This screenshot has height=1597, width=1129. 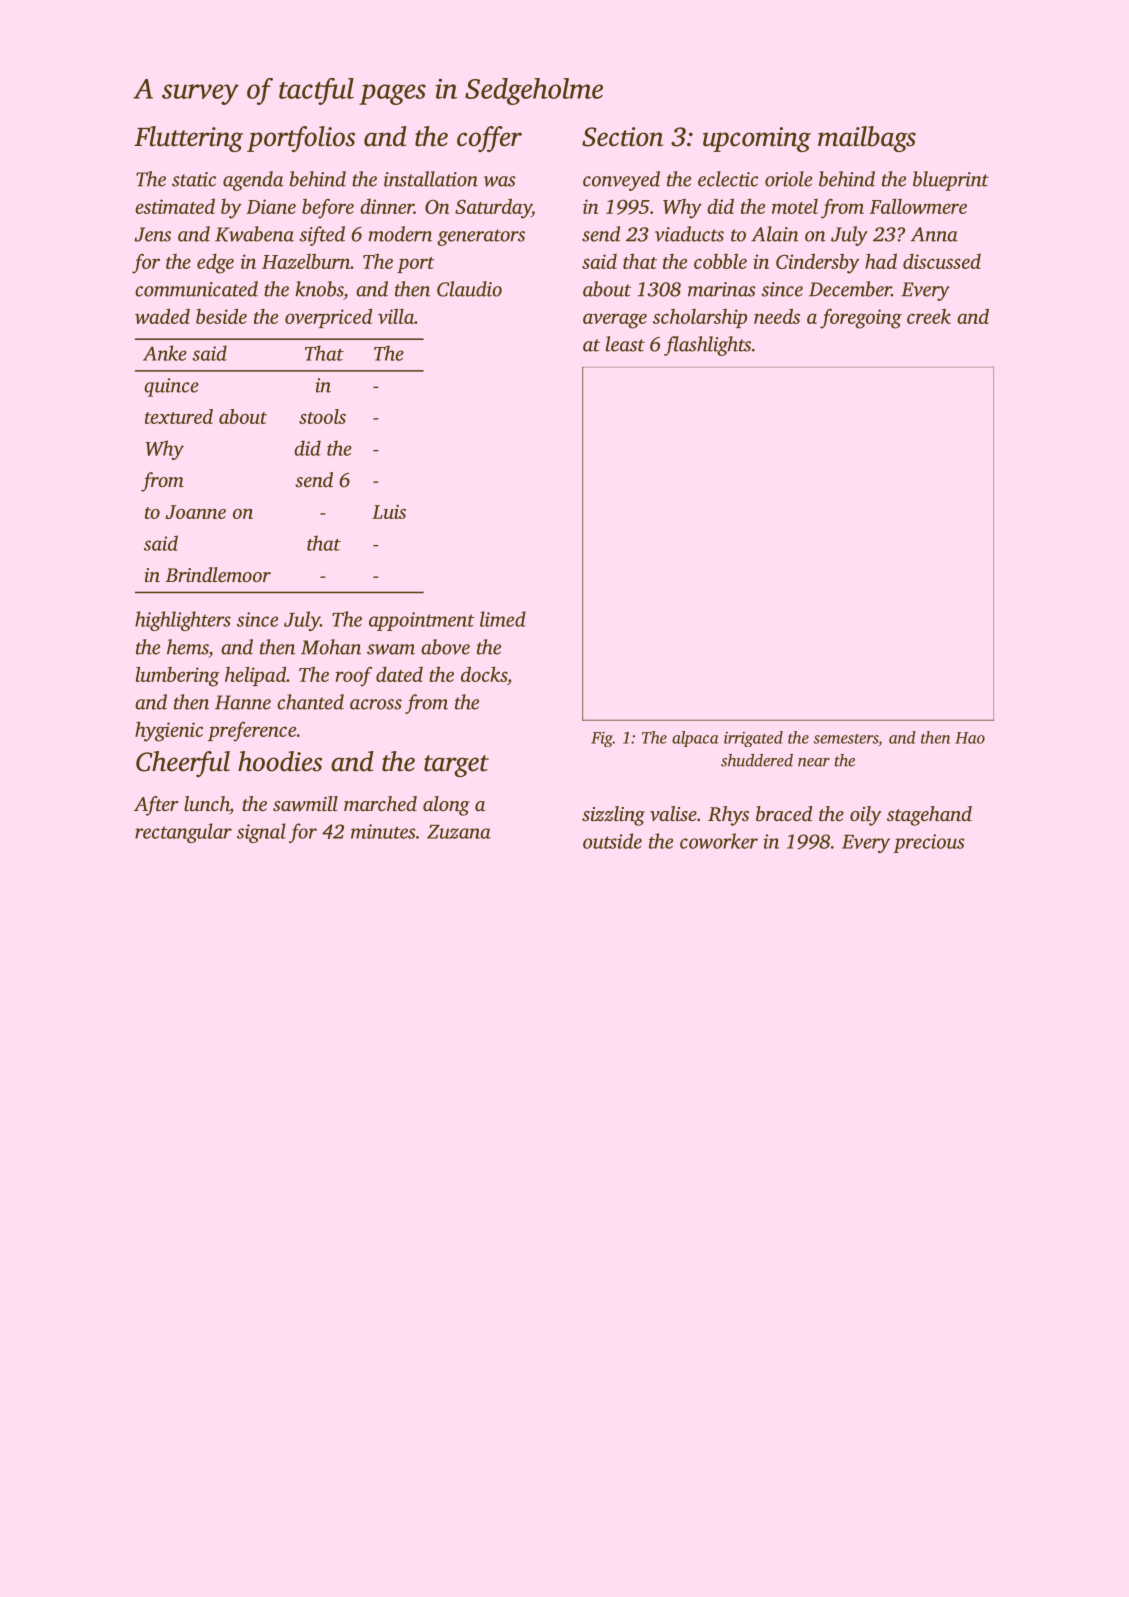 I want to click on coffer, so click(x=489, y=139).
